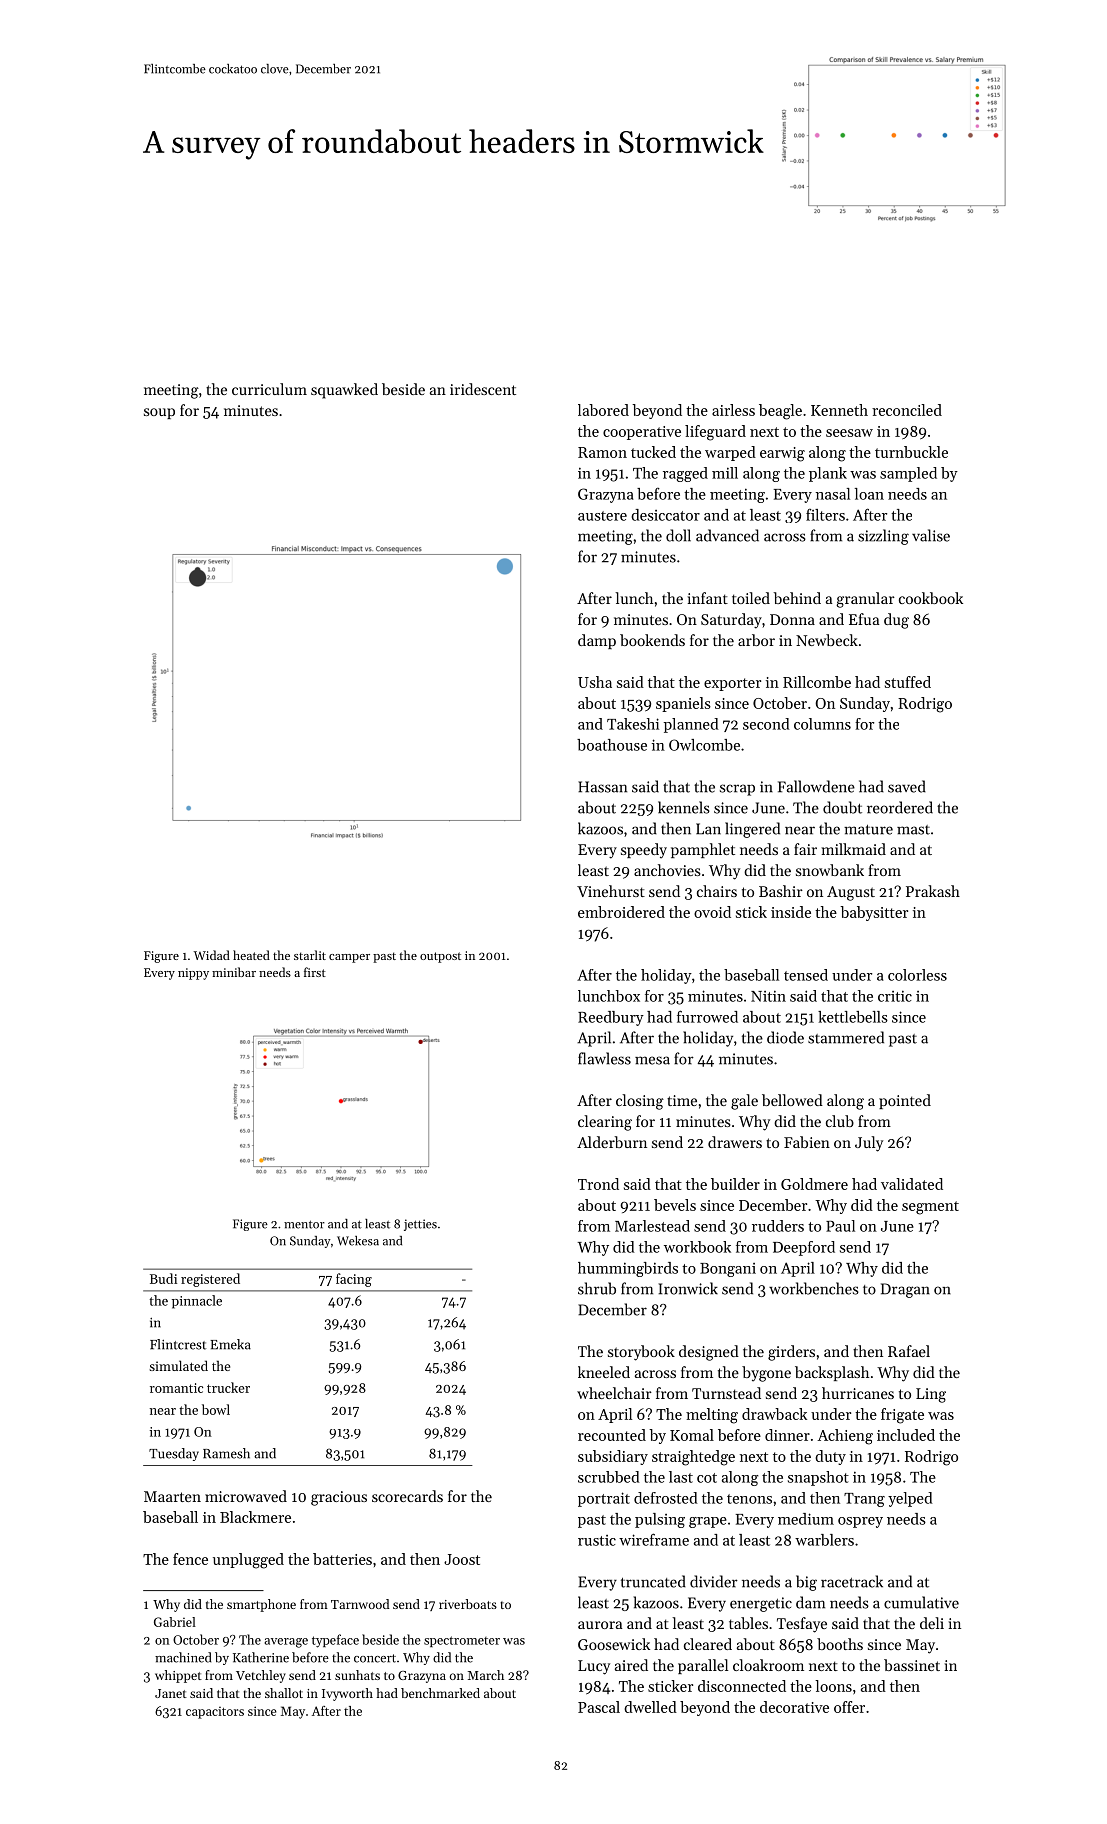 This image has height=1824, width=1107. Describe the element at coordinates (602, 516) in the image. I see `austere` at that location.
